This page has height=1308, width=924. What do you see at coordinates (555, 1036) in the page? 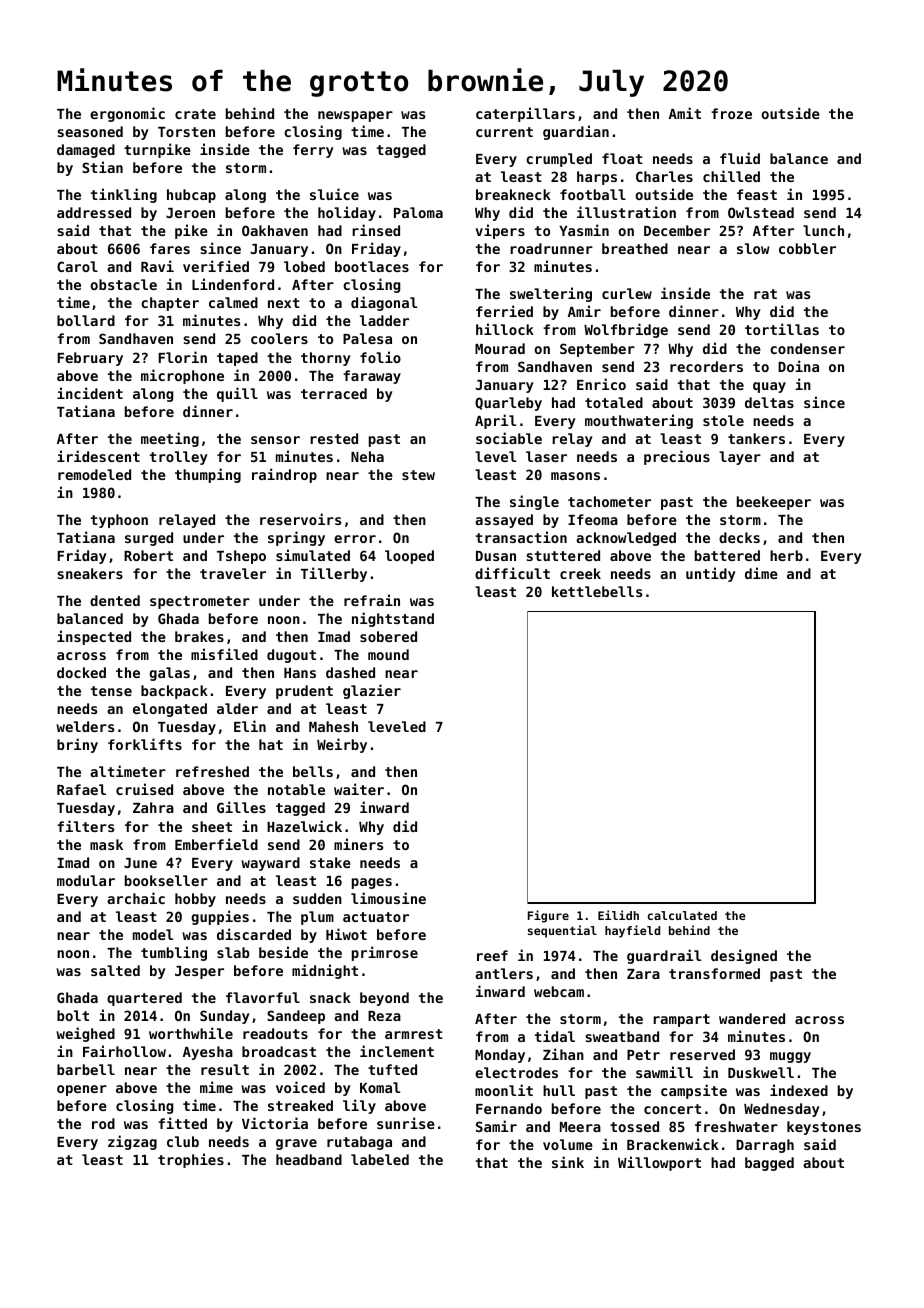
I see `tidal` at bounding box center [555, 1036].
